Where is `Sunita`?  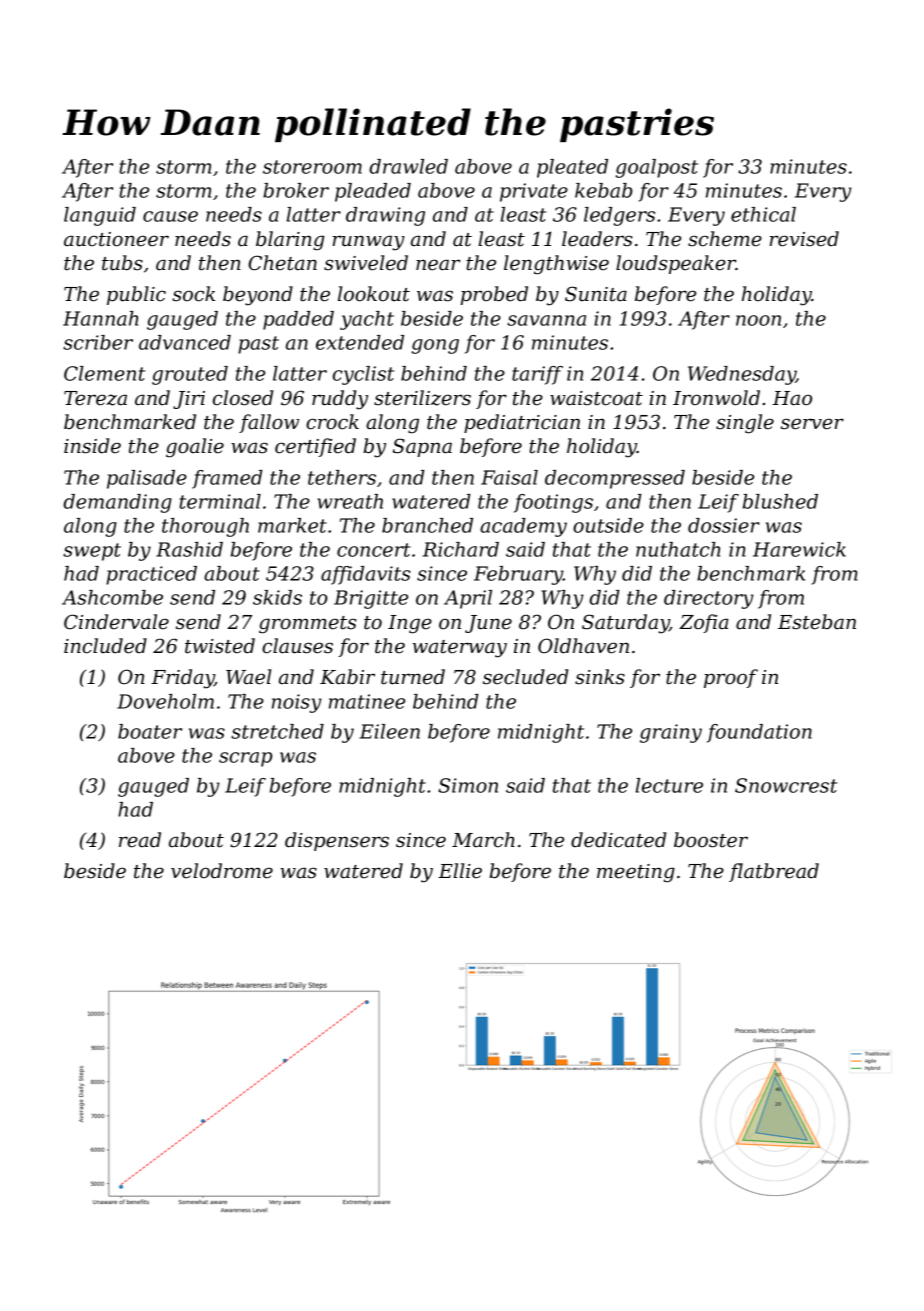 Sunita is located at coordinates (596, 294).
